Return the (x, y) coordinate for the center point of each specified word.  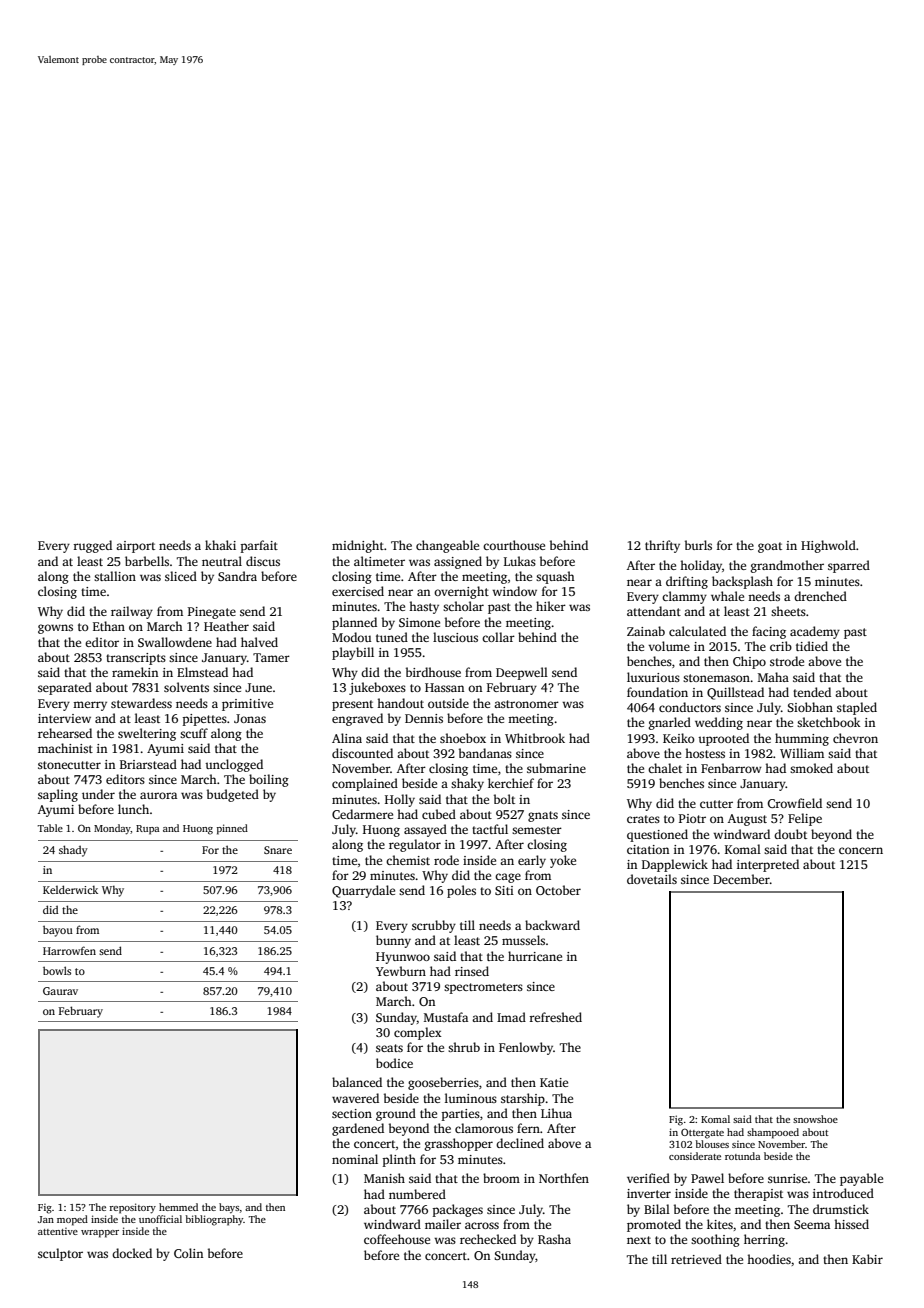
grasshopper (459, 1144)
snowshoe (815, 1119)
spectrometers (483, 988)
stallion (115, 576)
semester (537, 830)
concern (861, 850)
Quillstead (735, 693)
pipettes (205, 720)
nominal (355, 1159)
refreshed (555, 1017)
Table (50, 828)
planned (354, 623)
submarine (556, 768)
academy (815, 632)
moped (72, 1220)
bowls (57, 970)
